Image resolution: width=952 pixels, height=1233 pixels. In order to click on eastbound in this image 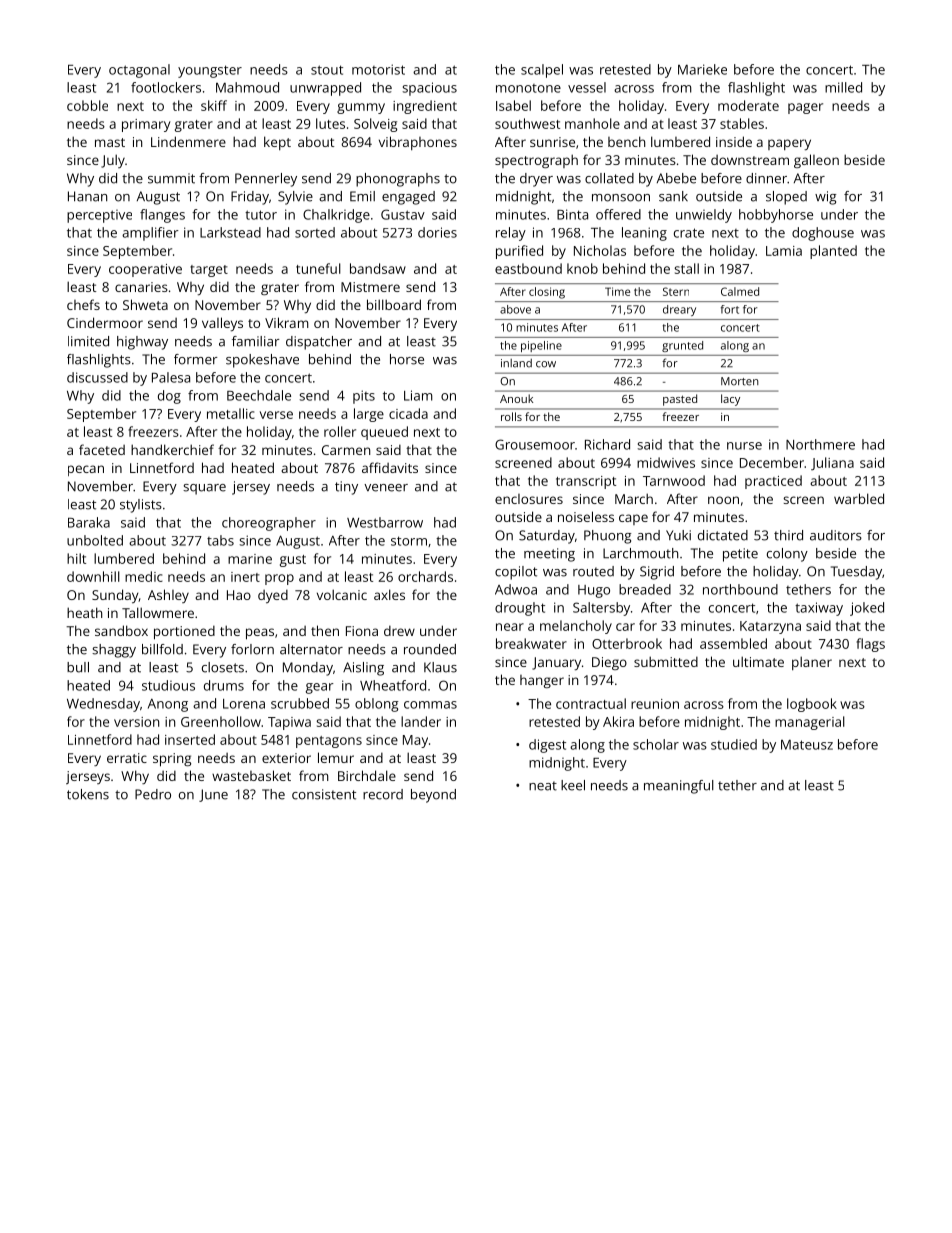, I will do `click(528, 268)`.
